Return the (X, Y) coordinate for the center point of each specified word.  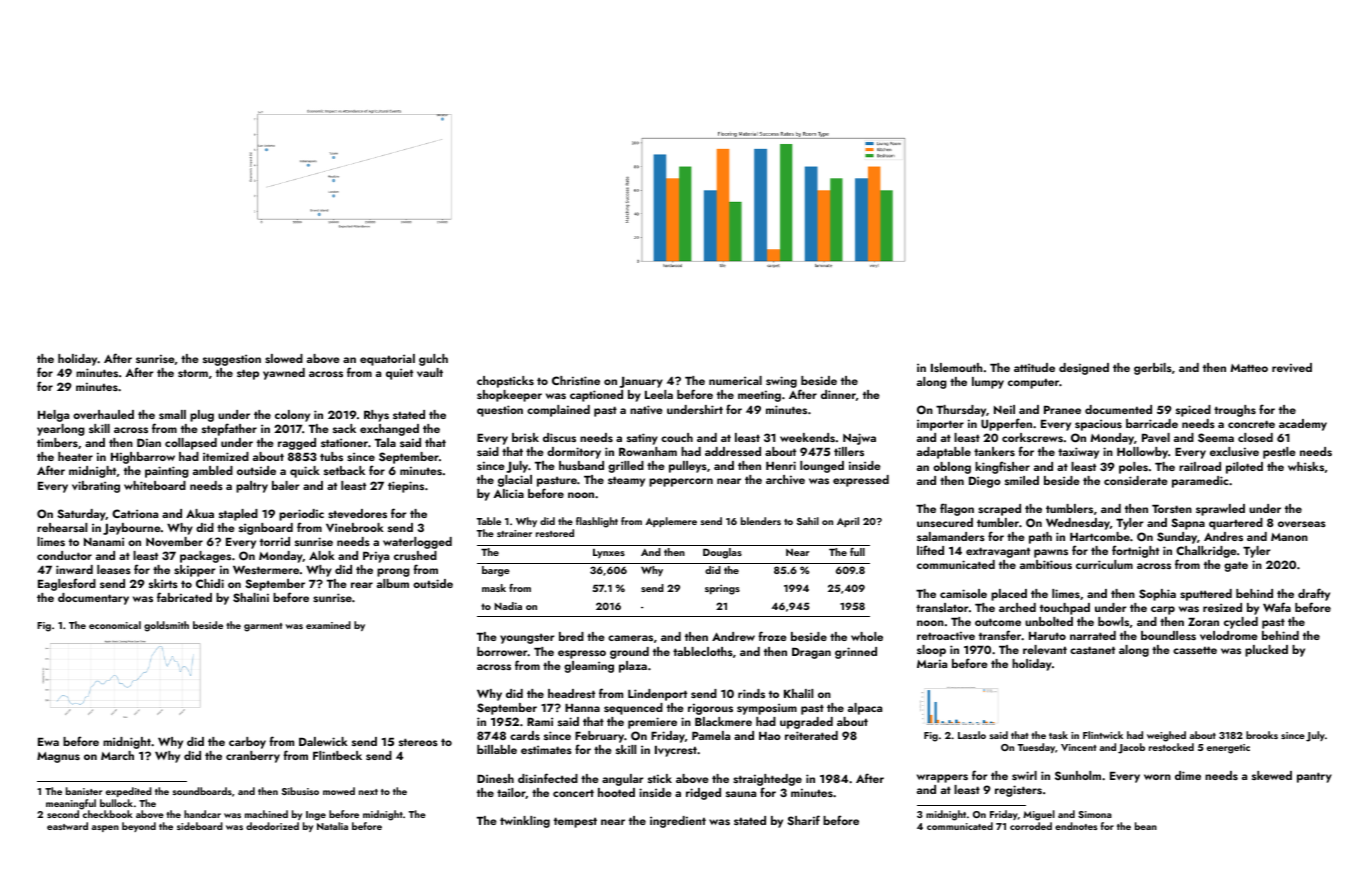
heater (75, 456)
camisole (963, 593)
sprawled (1220, 510)
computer (1033, 383)
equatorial (387, 360)
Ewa (48, 741)
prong (393, 572)
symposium (767, 709)
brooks (1262, 735)
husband (581, 465)
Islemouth (956, 367)
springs (722, 589)
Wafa (1277, 607)
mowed (339, 791)
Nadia (508, 606)
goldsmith (166, 626)
